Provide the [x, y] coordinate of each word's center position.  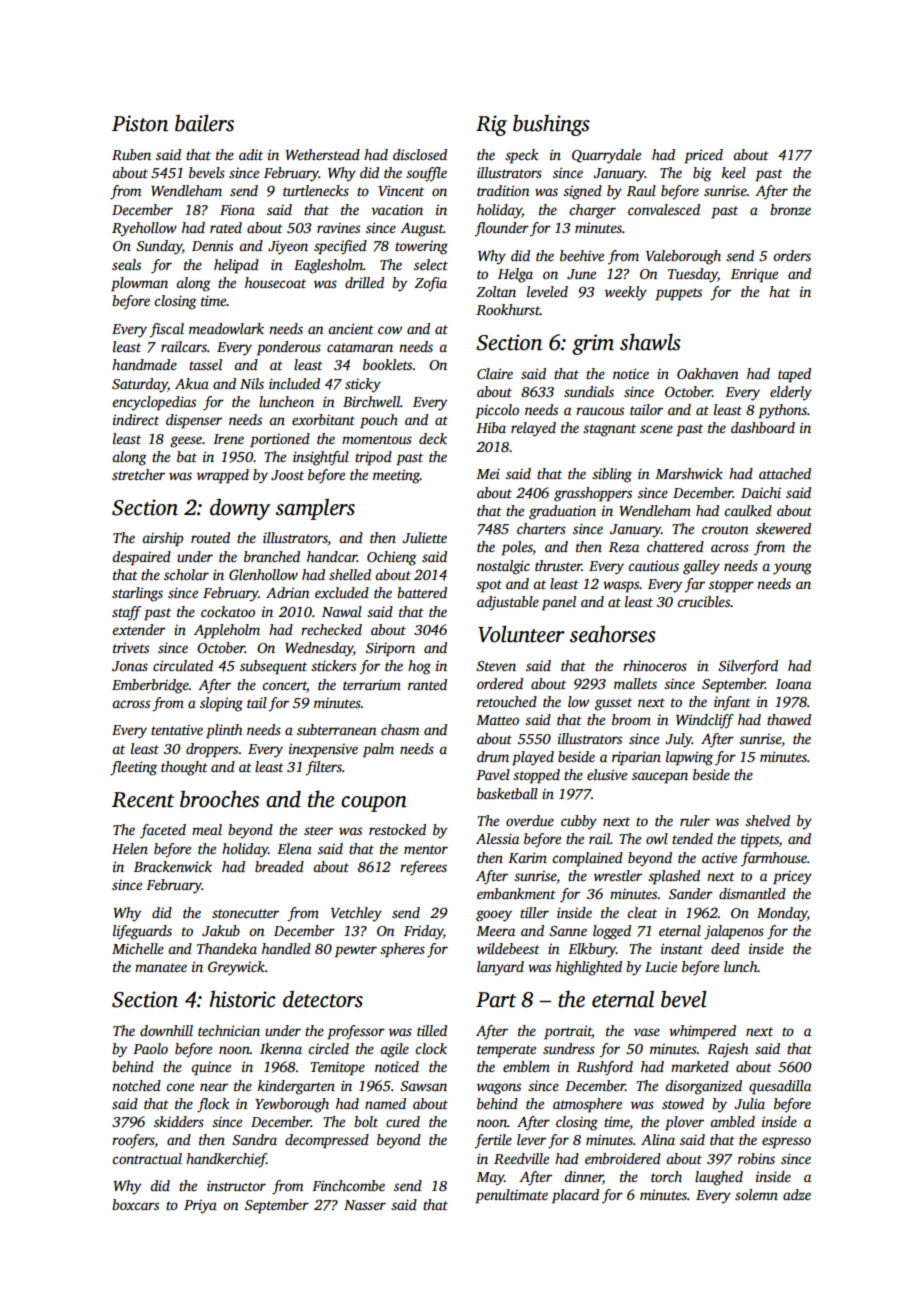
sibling [612, 475]
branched [272, 556]
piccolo [497, 411]
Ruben [131, 154]
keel [734, 172]
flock [213, 1105]
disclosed [420, 154]
